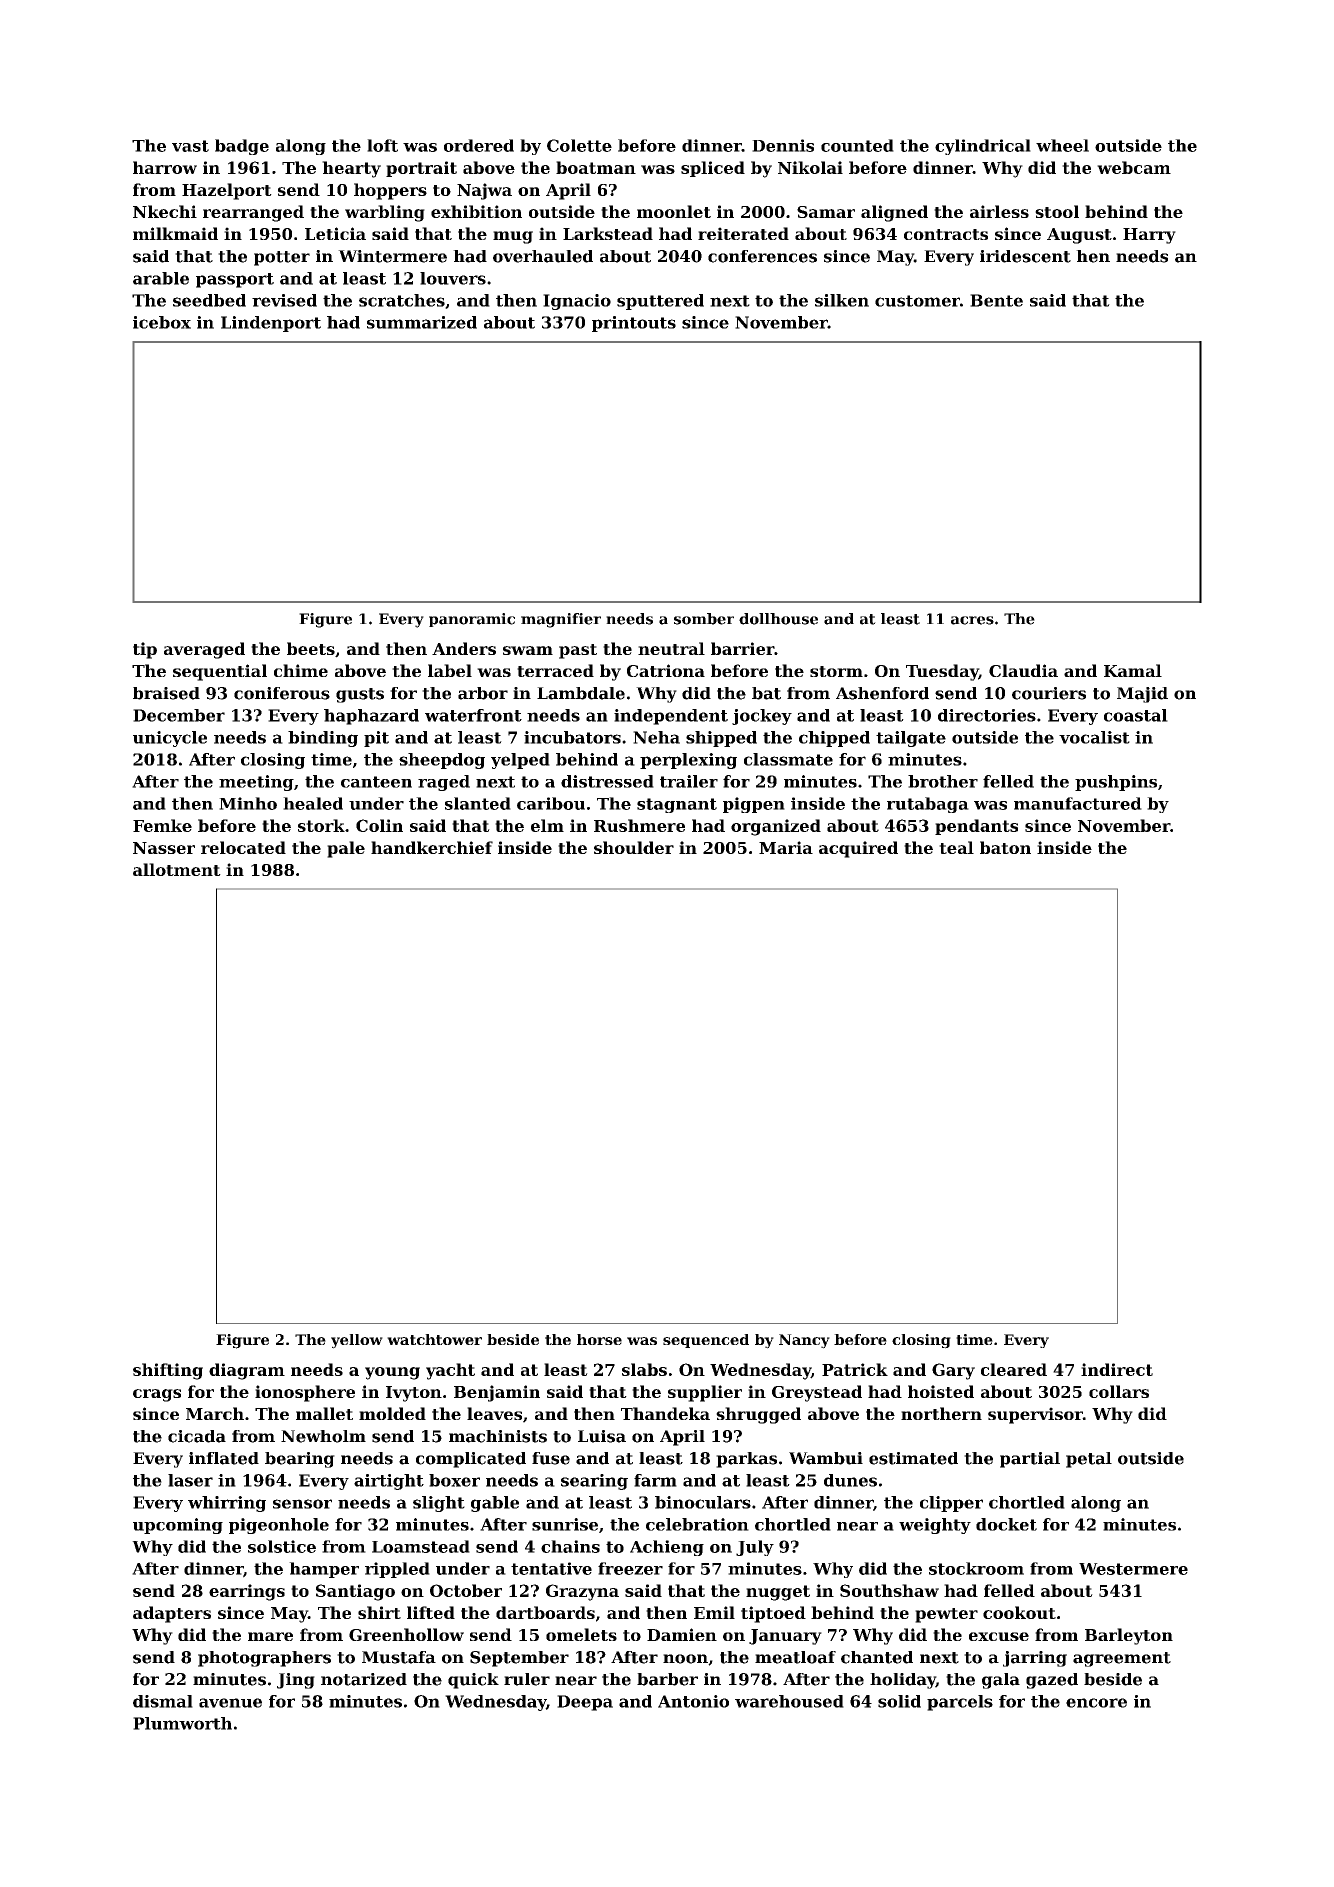 This screenshot has height=1887, width=1334. What do you see at coordinates (170, 739) in the screenshot?
I see `unicycle` at bounding box center [170, 739].
